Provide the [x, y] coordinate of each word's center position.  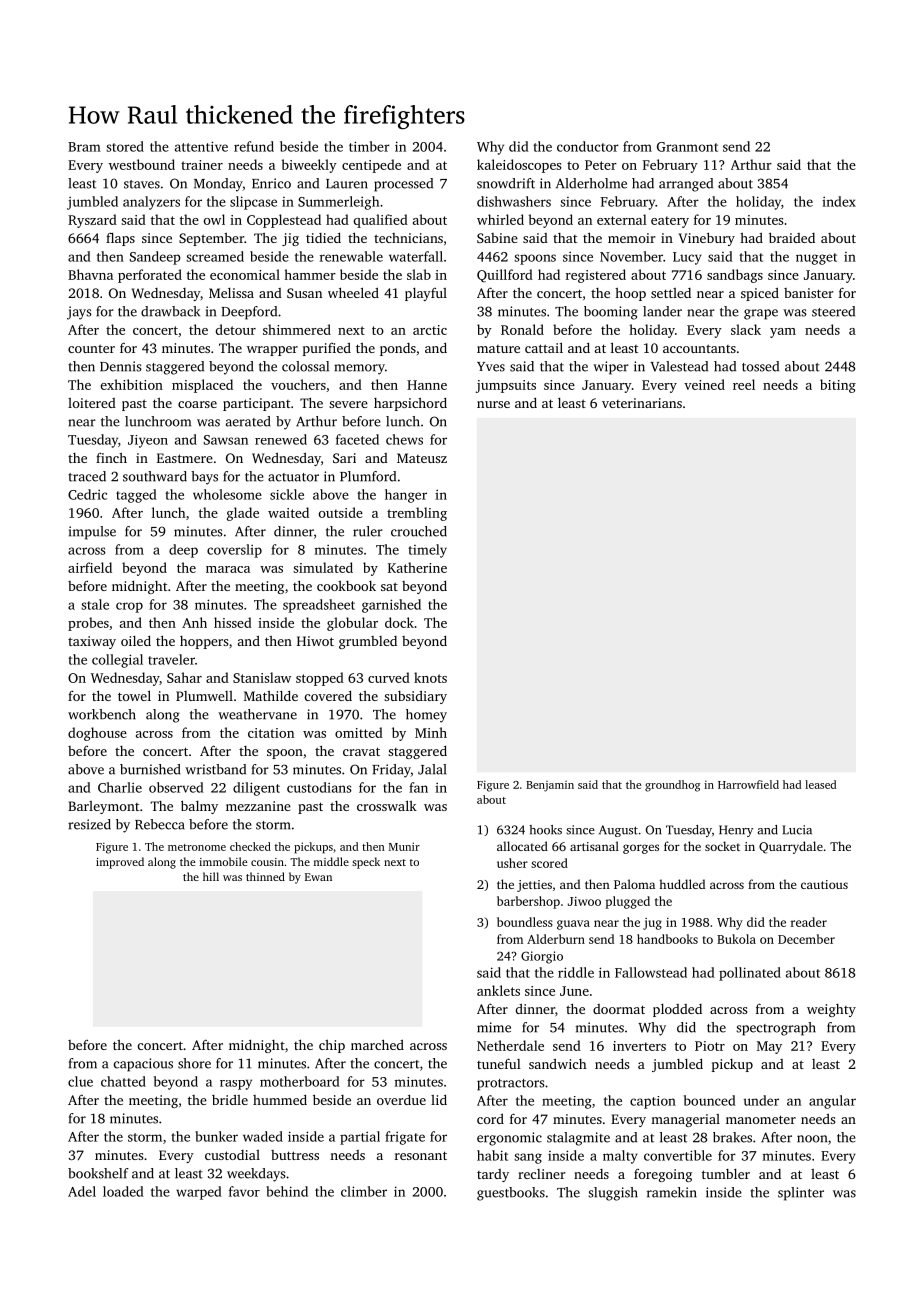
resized [89, 824]
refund [254, 146]
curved [389, 677]
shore [194, 1063]
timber [369, 146]
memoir [631, 238]
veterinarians [642, 403]
